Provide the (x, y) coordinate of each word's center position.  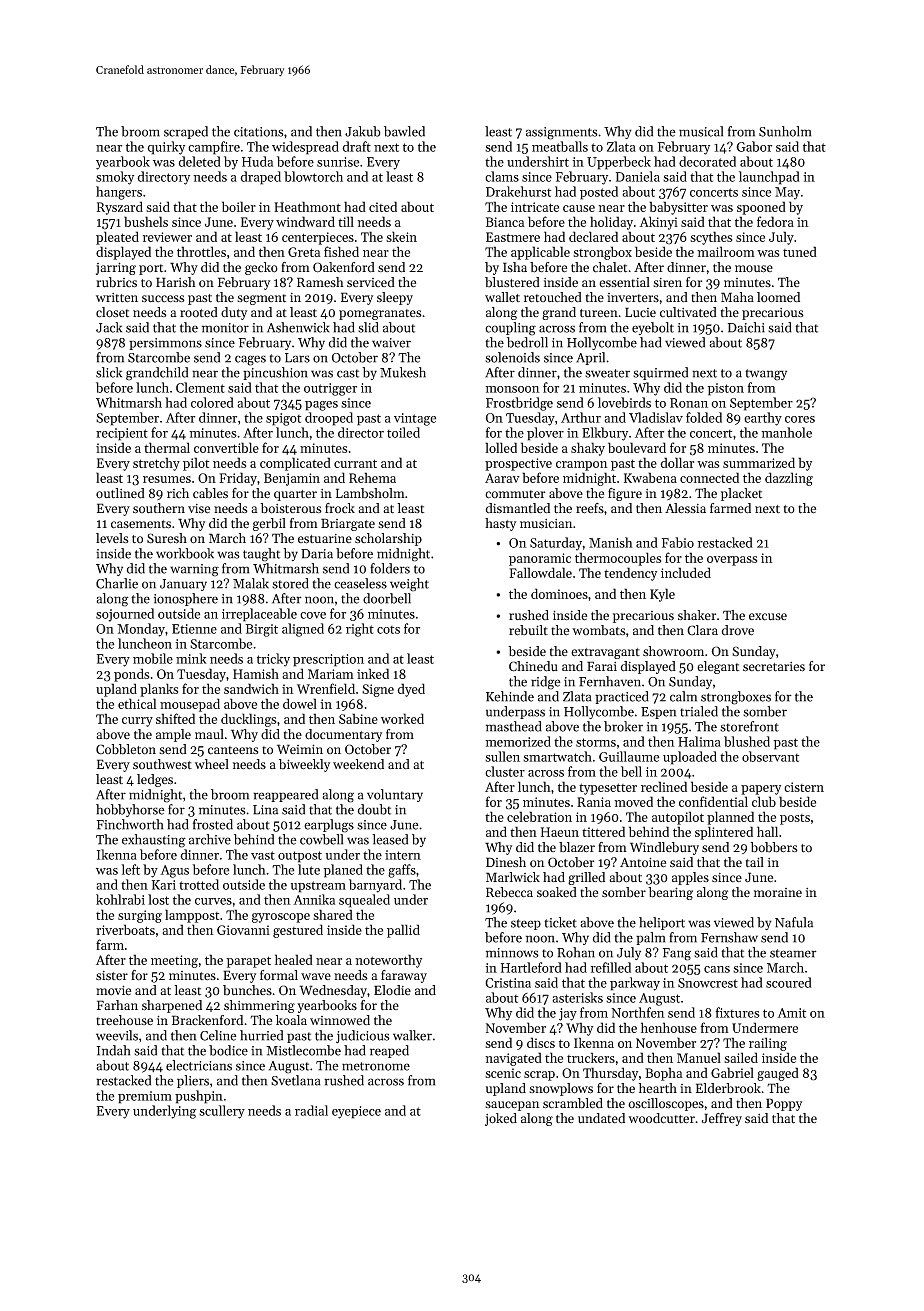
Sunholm (785, 131)
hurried (261, 1035)
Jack (109, 327)
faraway (404, 976)
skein (401, 236)
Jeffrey (722, 1119)
